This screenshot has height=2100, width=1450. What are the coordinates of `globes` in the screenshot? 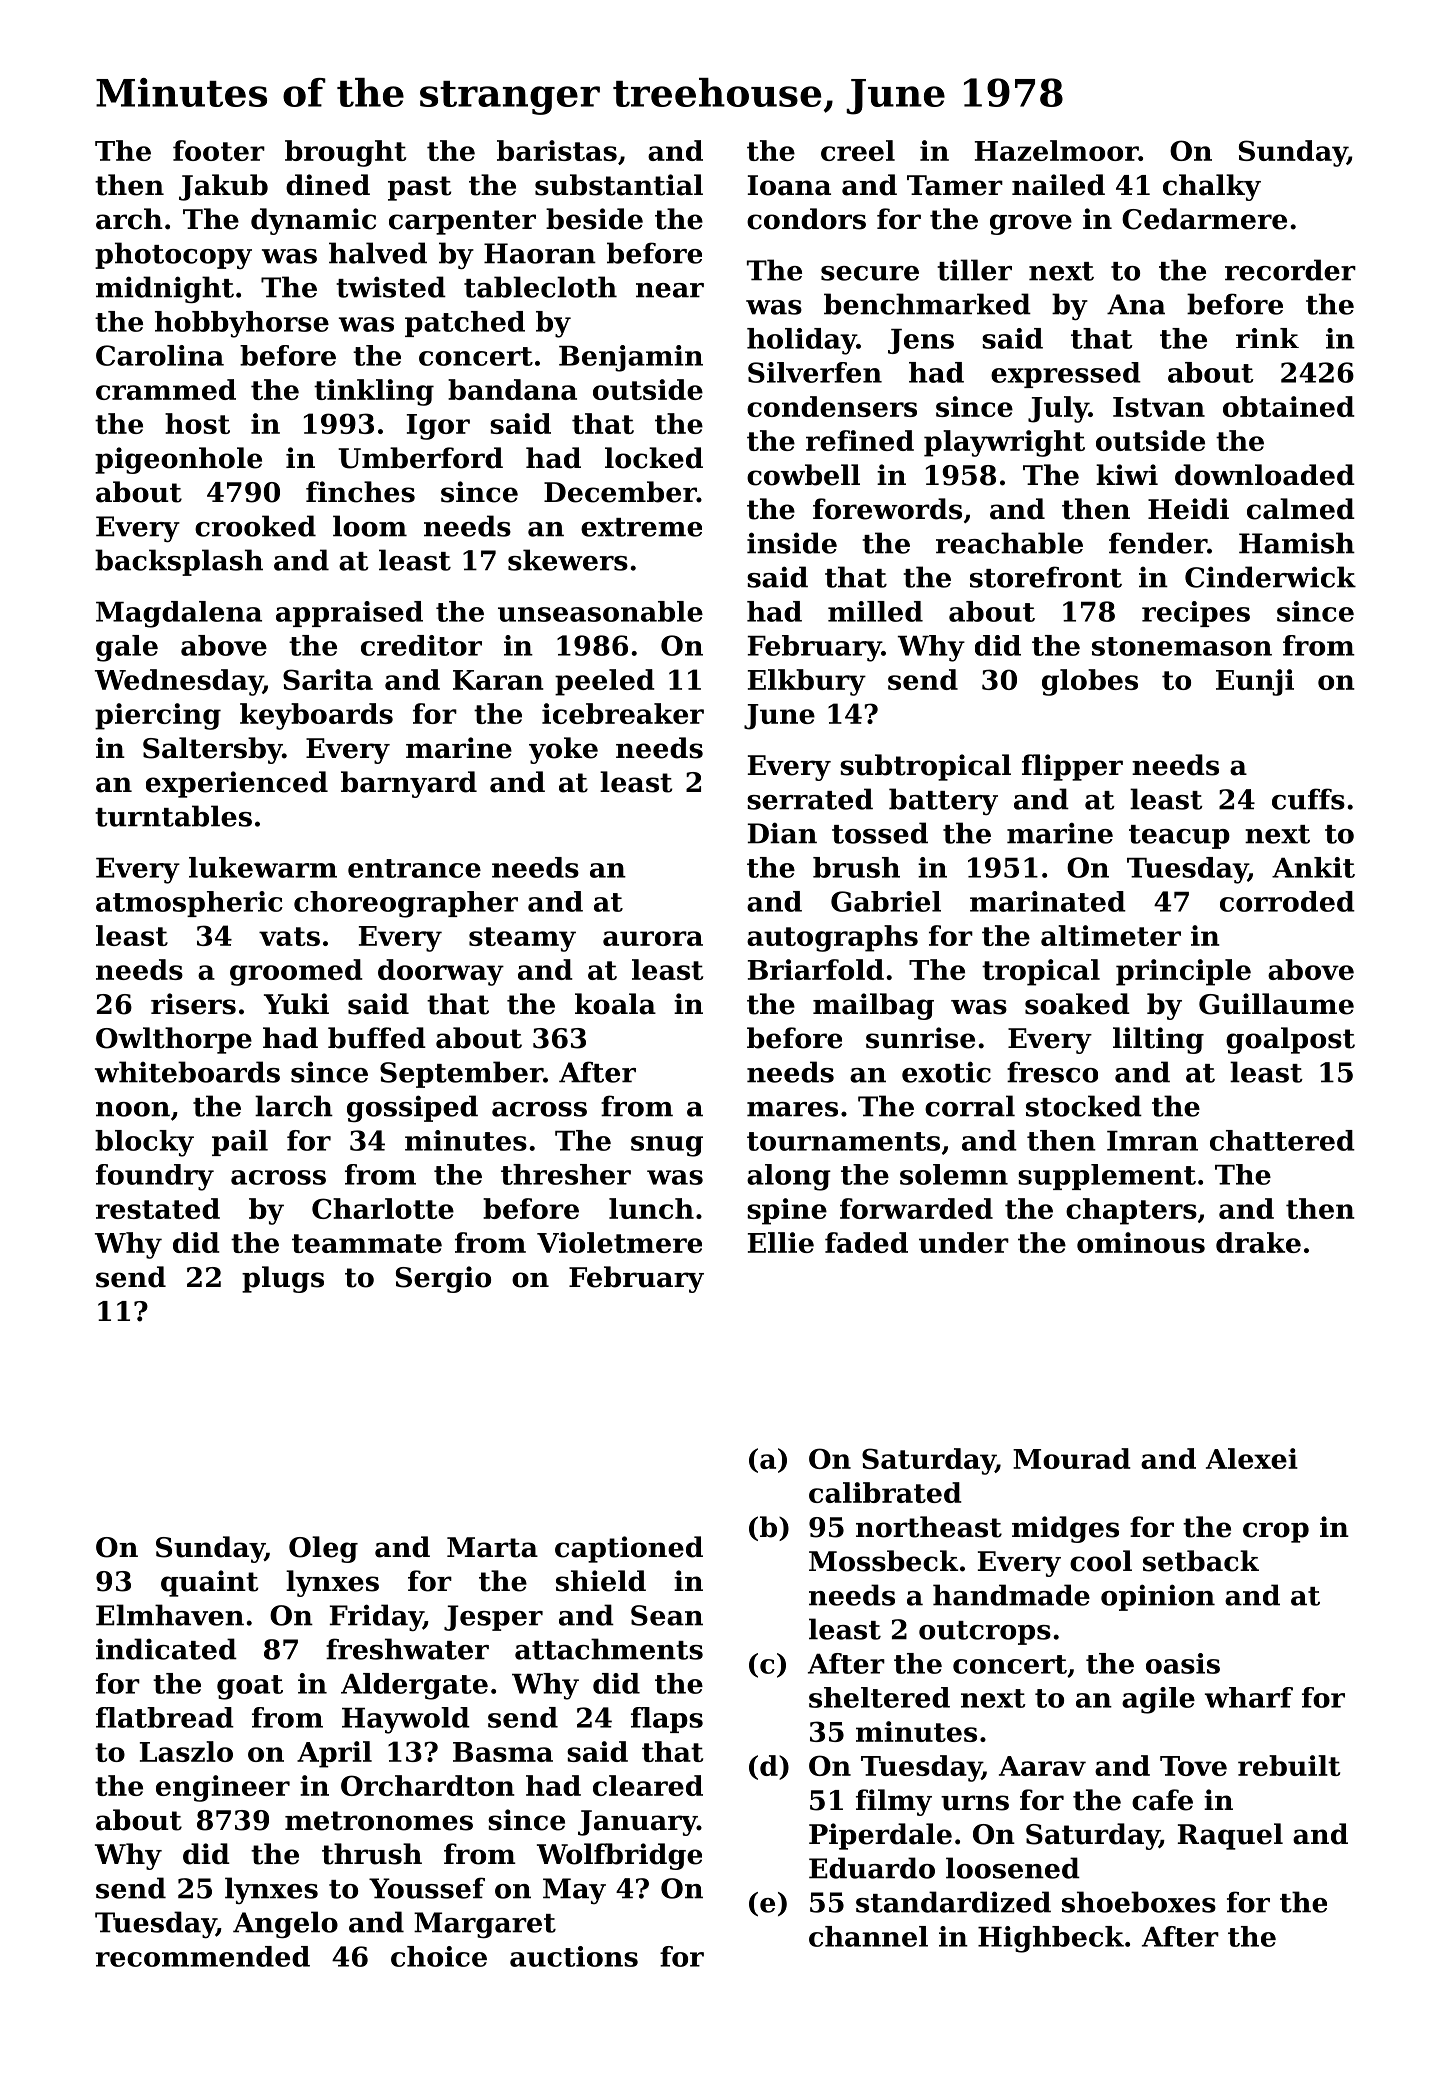 It's located at (1090, 682).
